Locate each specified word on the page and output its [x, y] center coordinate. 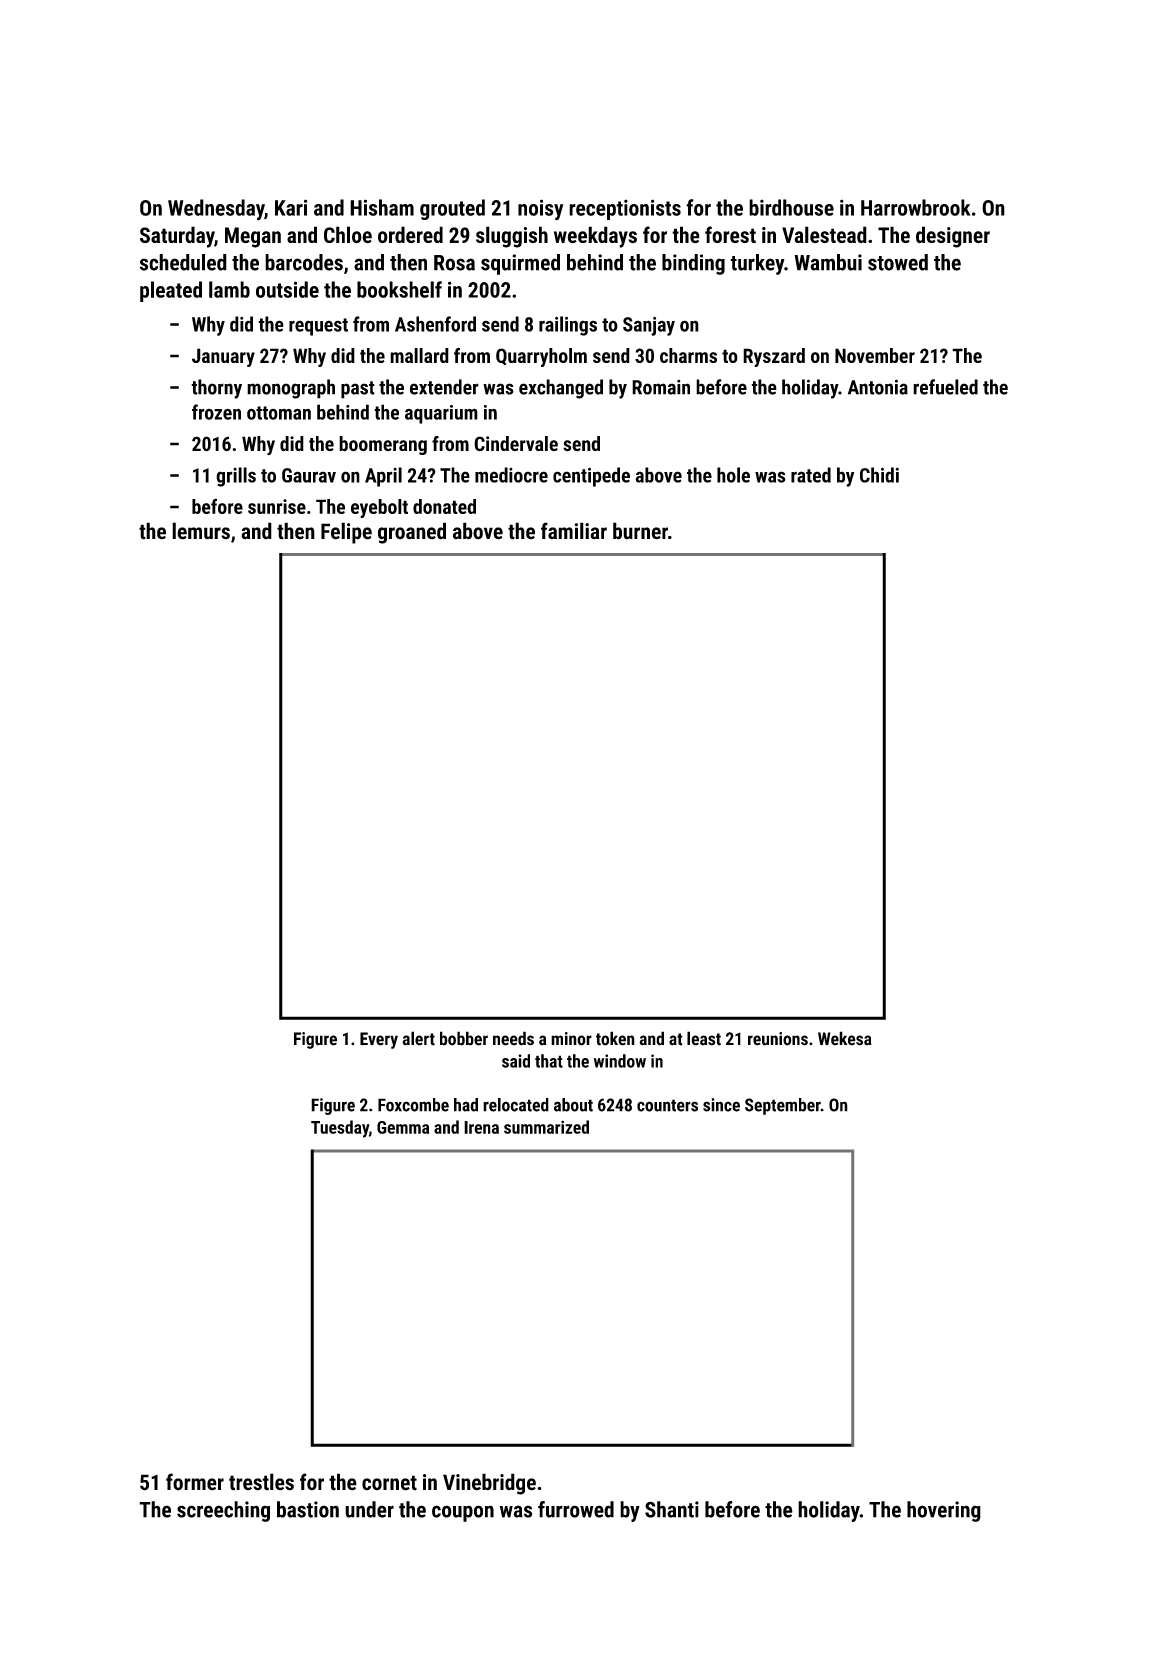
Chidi [879, 475]
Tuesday [340, 1129]
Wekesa [845, 1038]
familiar [574, 531]
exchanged [561, 389]
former [195, 1482]
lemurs [201, 531]
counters [667, 1105]
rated [811, 475]
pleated [171, 291]
